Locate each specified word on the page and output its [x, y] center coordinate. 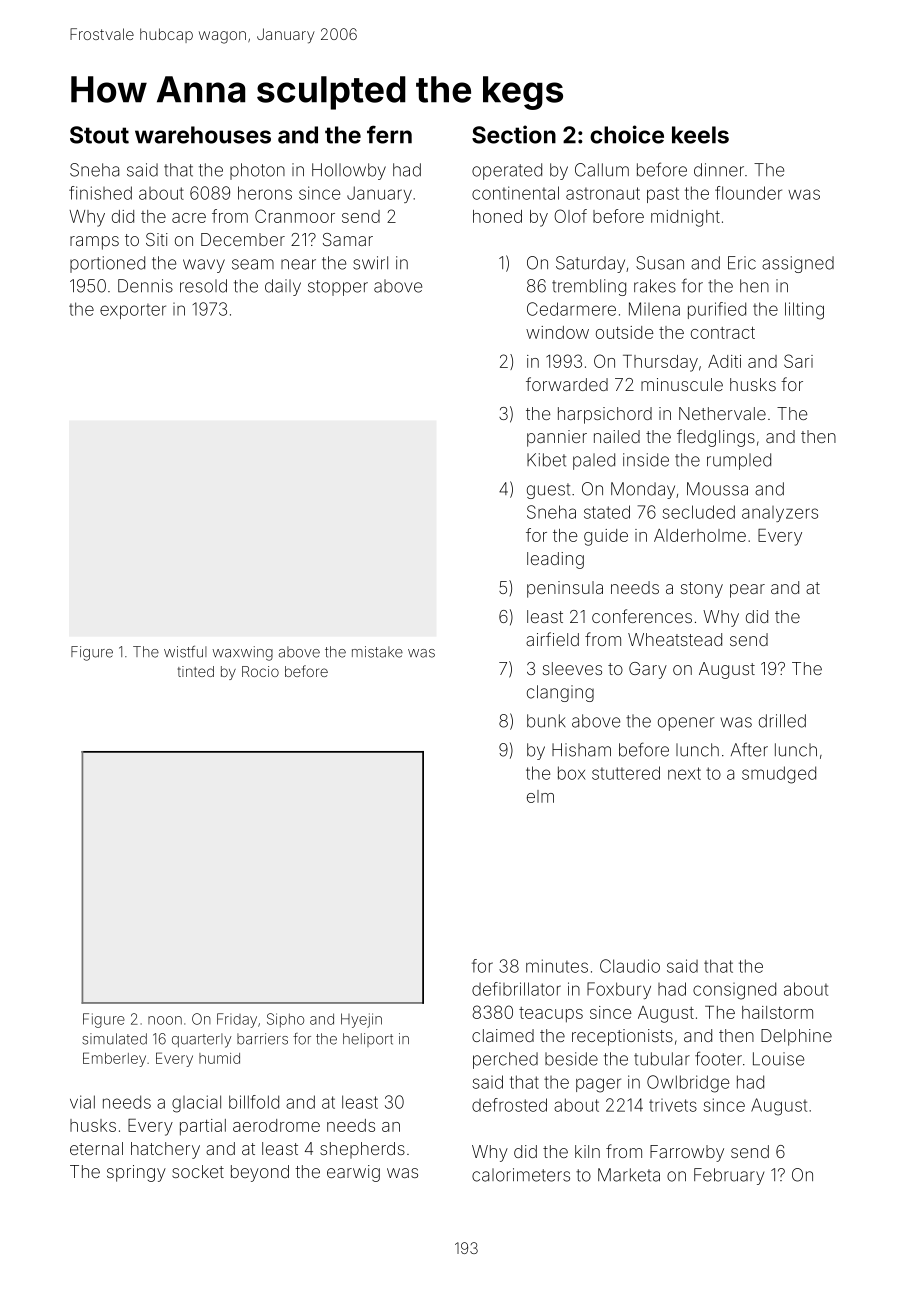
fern [389, 134]
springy [136, 1173]
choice [627, 134]
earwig [353, 1173]
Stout [99, 135]
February [729, 1176]
